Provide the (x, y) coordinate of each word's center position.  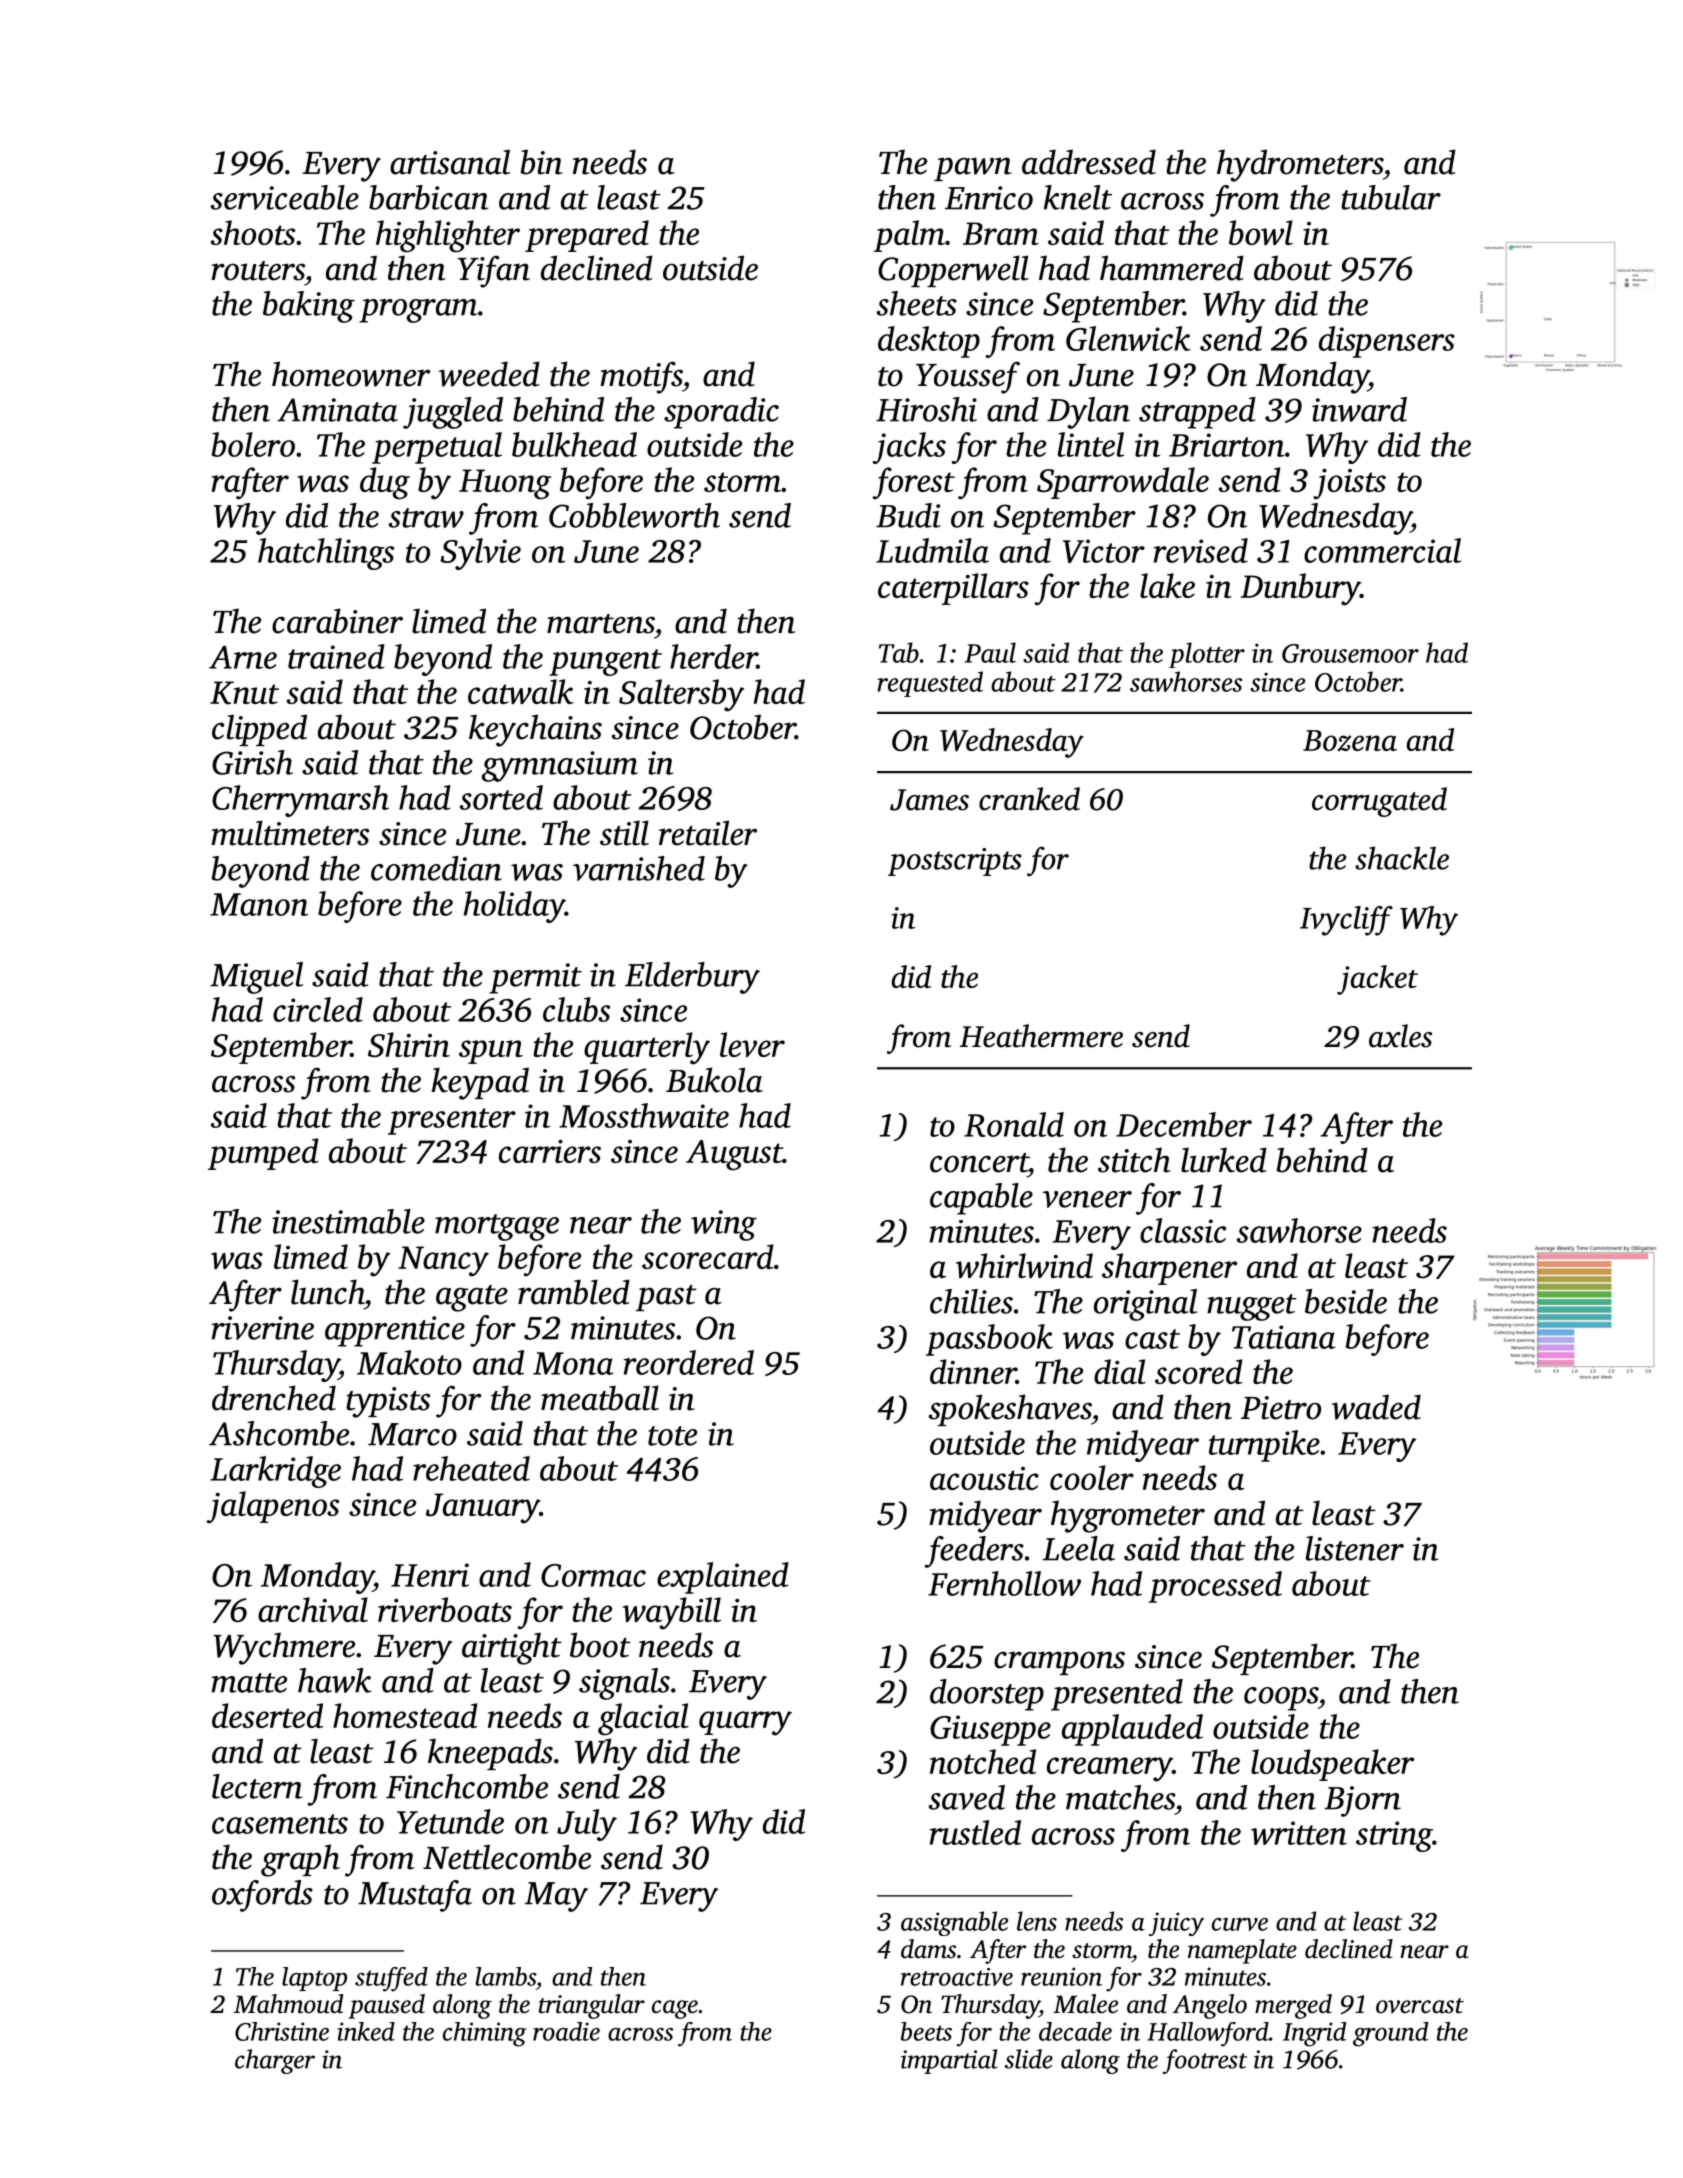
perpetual (437, 448)
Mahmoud (289, 2004)
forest (914, 483)
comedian (436, 868)
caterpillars (953, 589)
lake (1167, 585)
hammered (1172, 268)
